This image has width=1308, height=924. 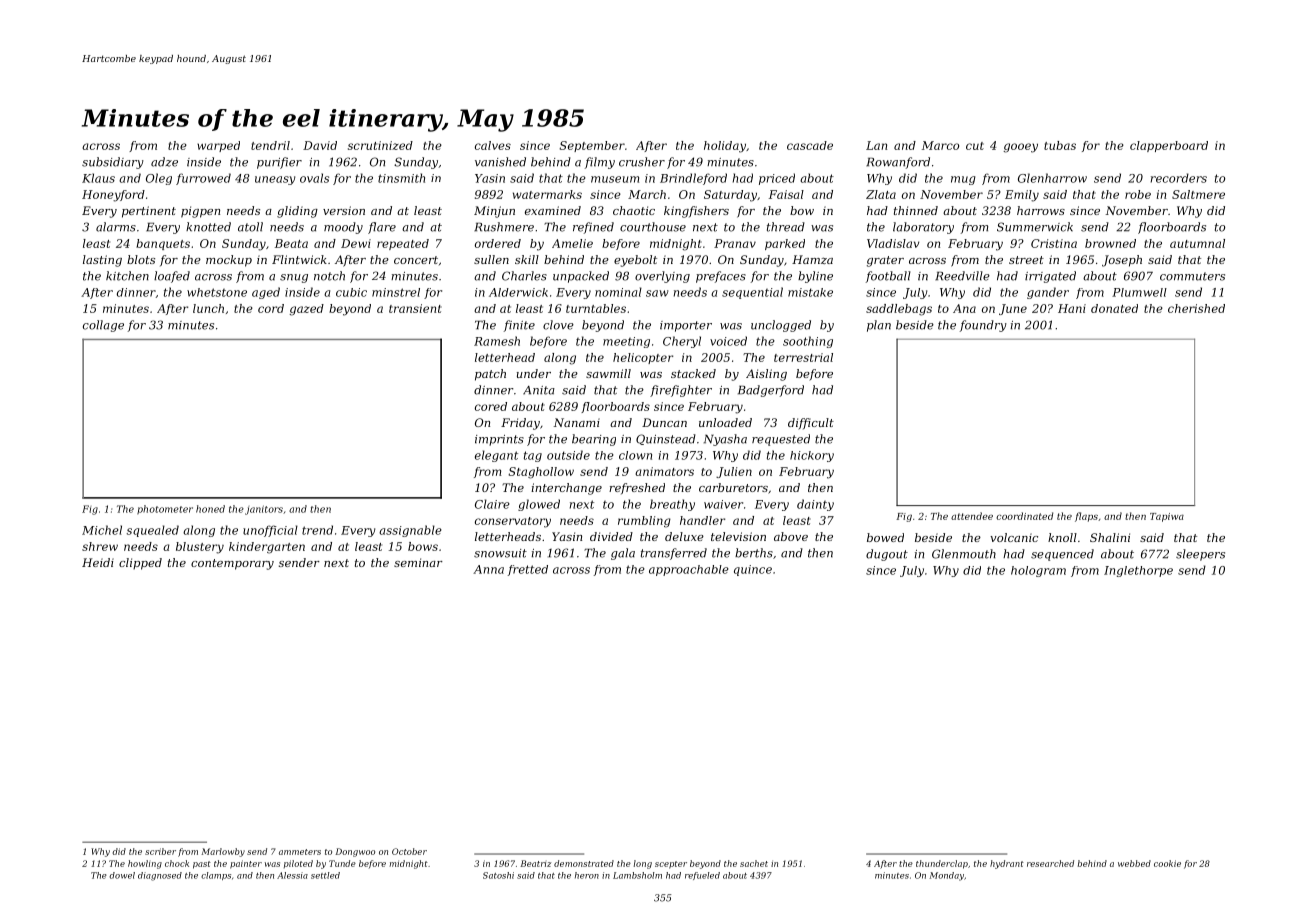 I want to click on dowel, so click(x=122, y=875).
